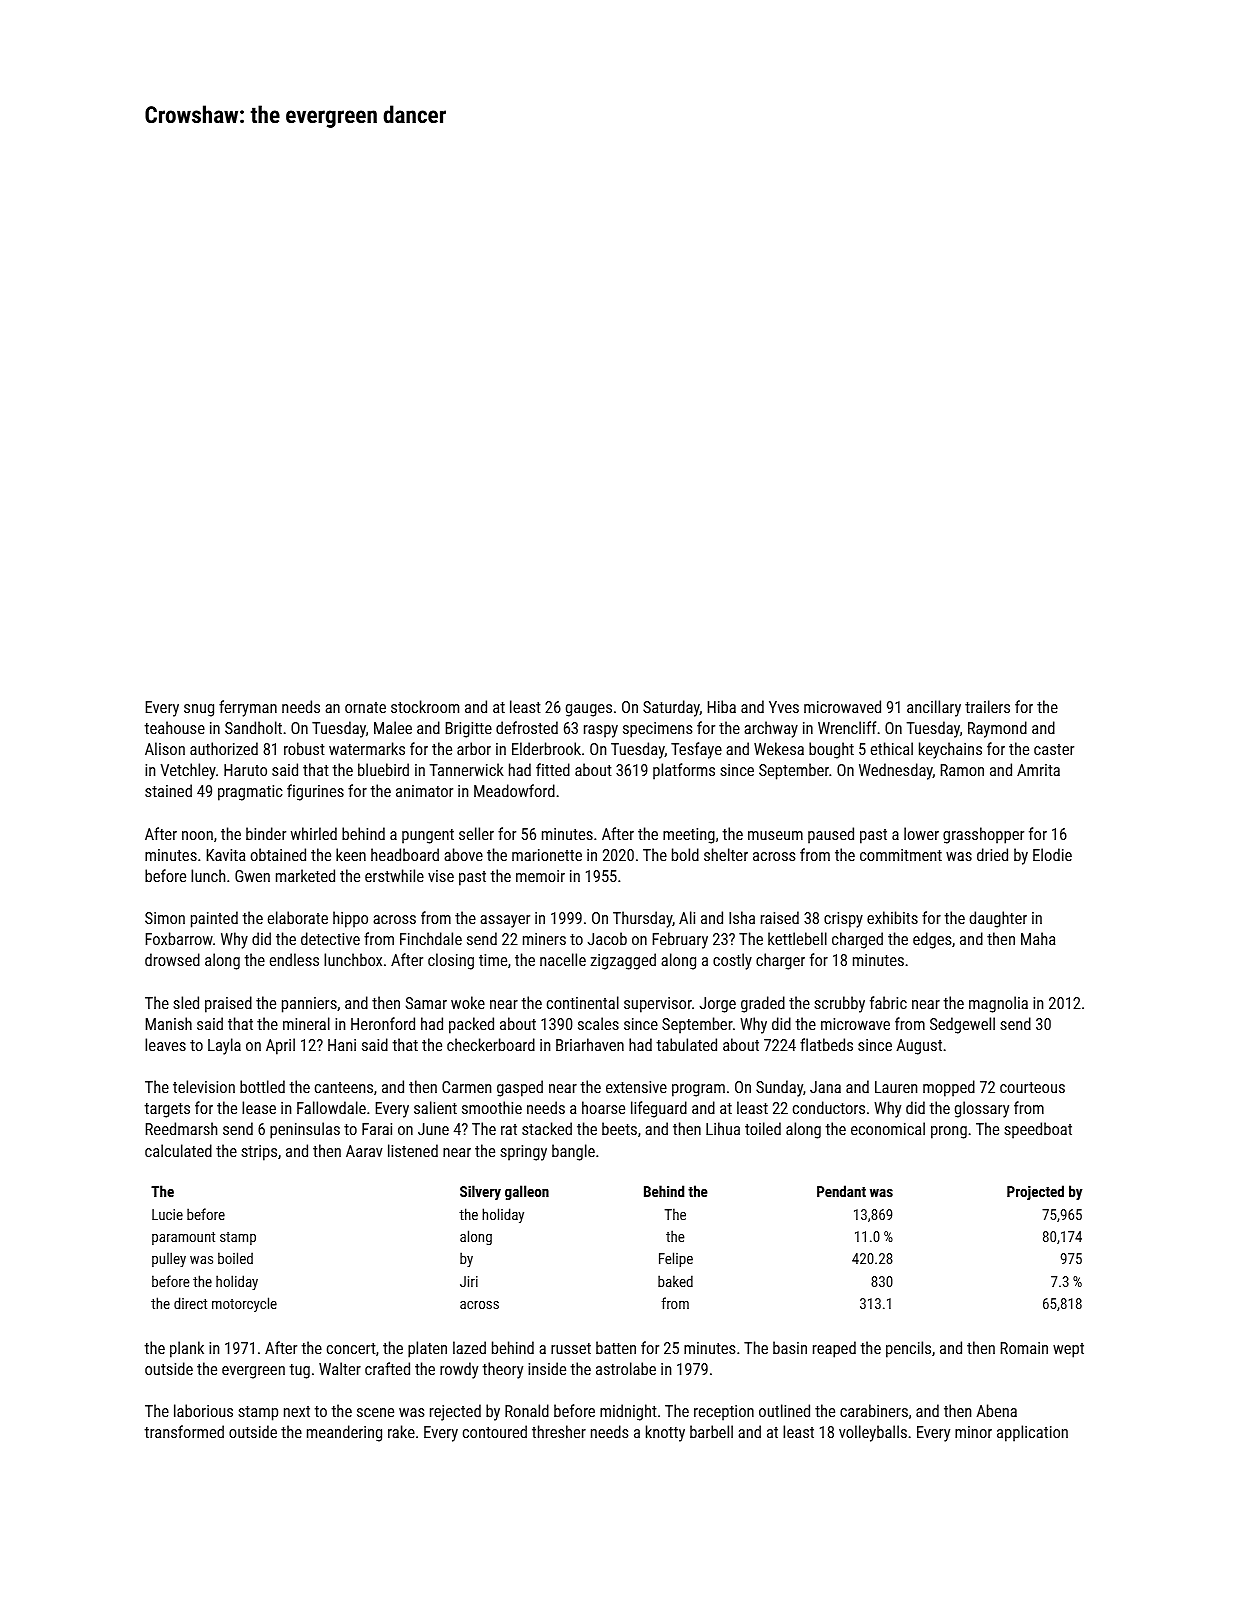  What do you see at coordinates (181, 1128) in the screenshot?
I see `Reedmarsh` at bounding box center [181, 1128].
